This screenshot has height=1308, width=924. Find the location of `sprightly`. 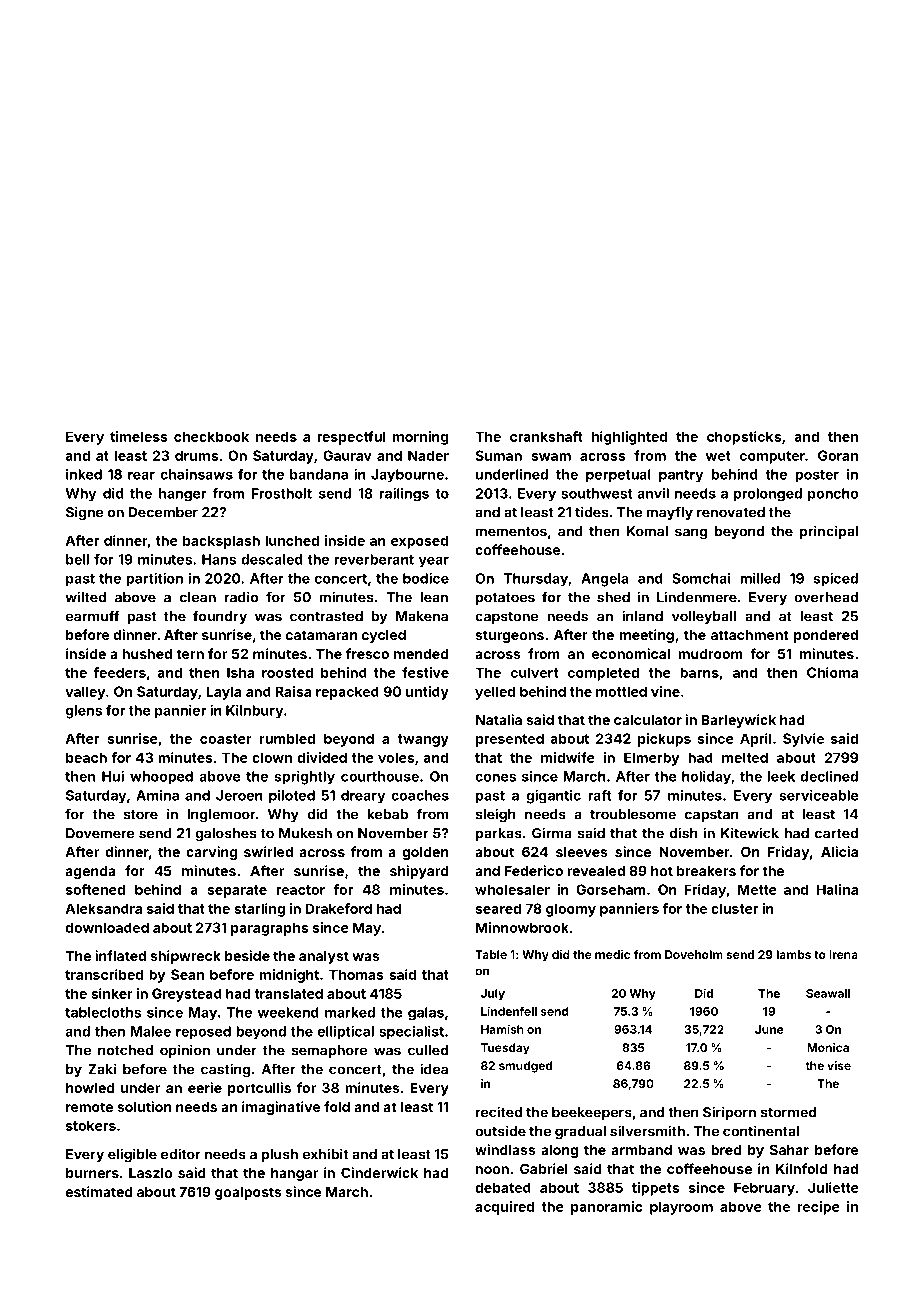

sprightly is located at coordinates (304, 778).
